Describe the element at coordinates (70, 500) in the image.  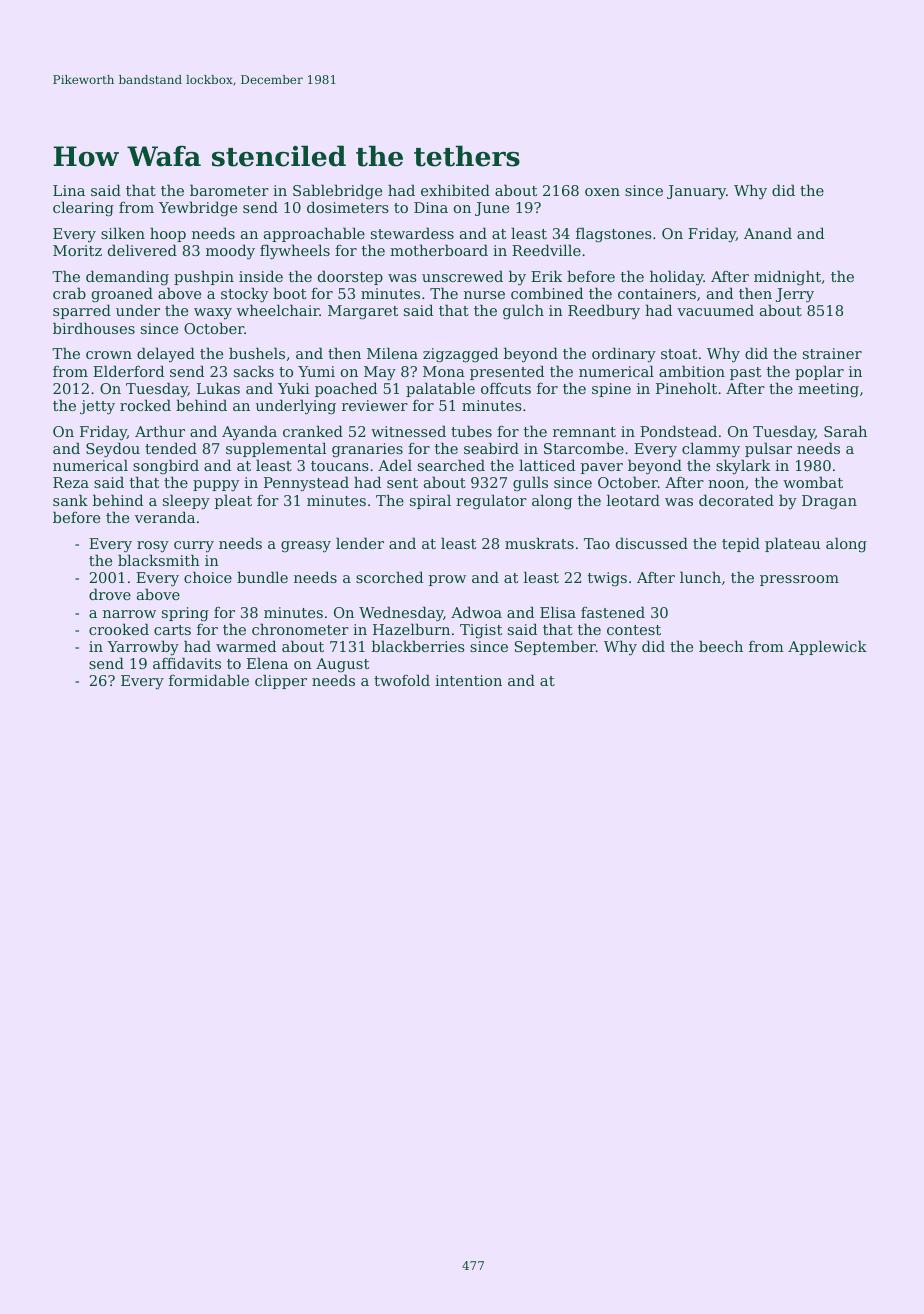
I see `sank` at that location.
